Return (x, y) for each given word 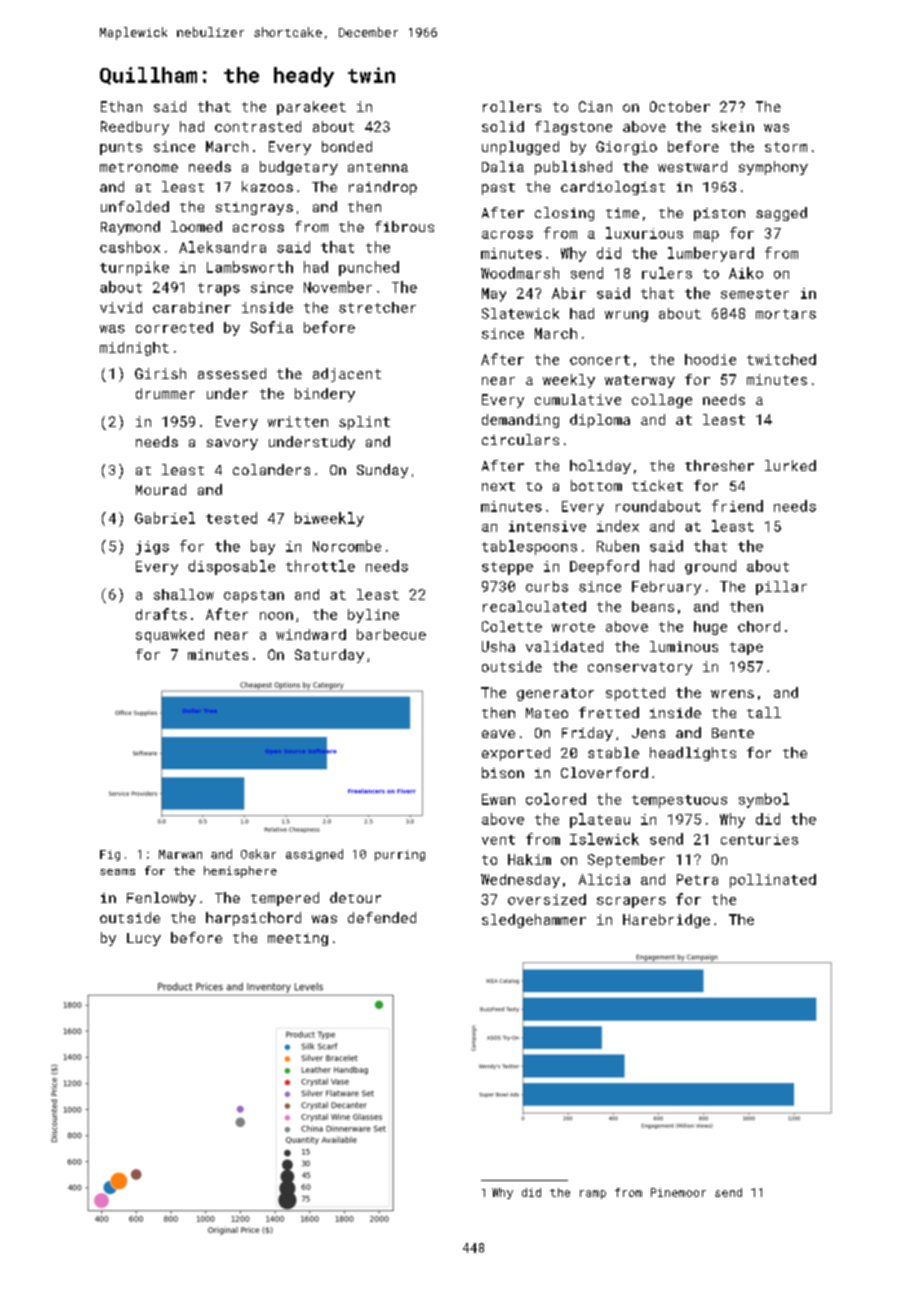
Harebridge (666, 921)
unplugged (520, 148)
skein (733, 126)
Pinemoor (678, 1192)
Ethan (121, 106)
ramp (593, 1194)
